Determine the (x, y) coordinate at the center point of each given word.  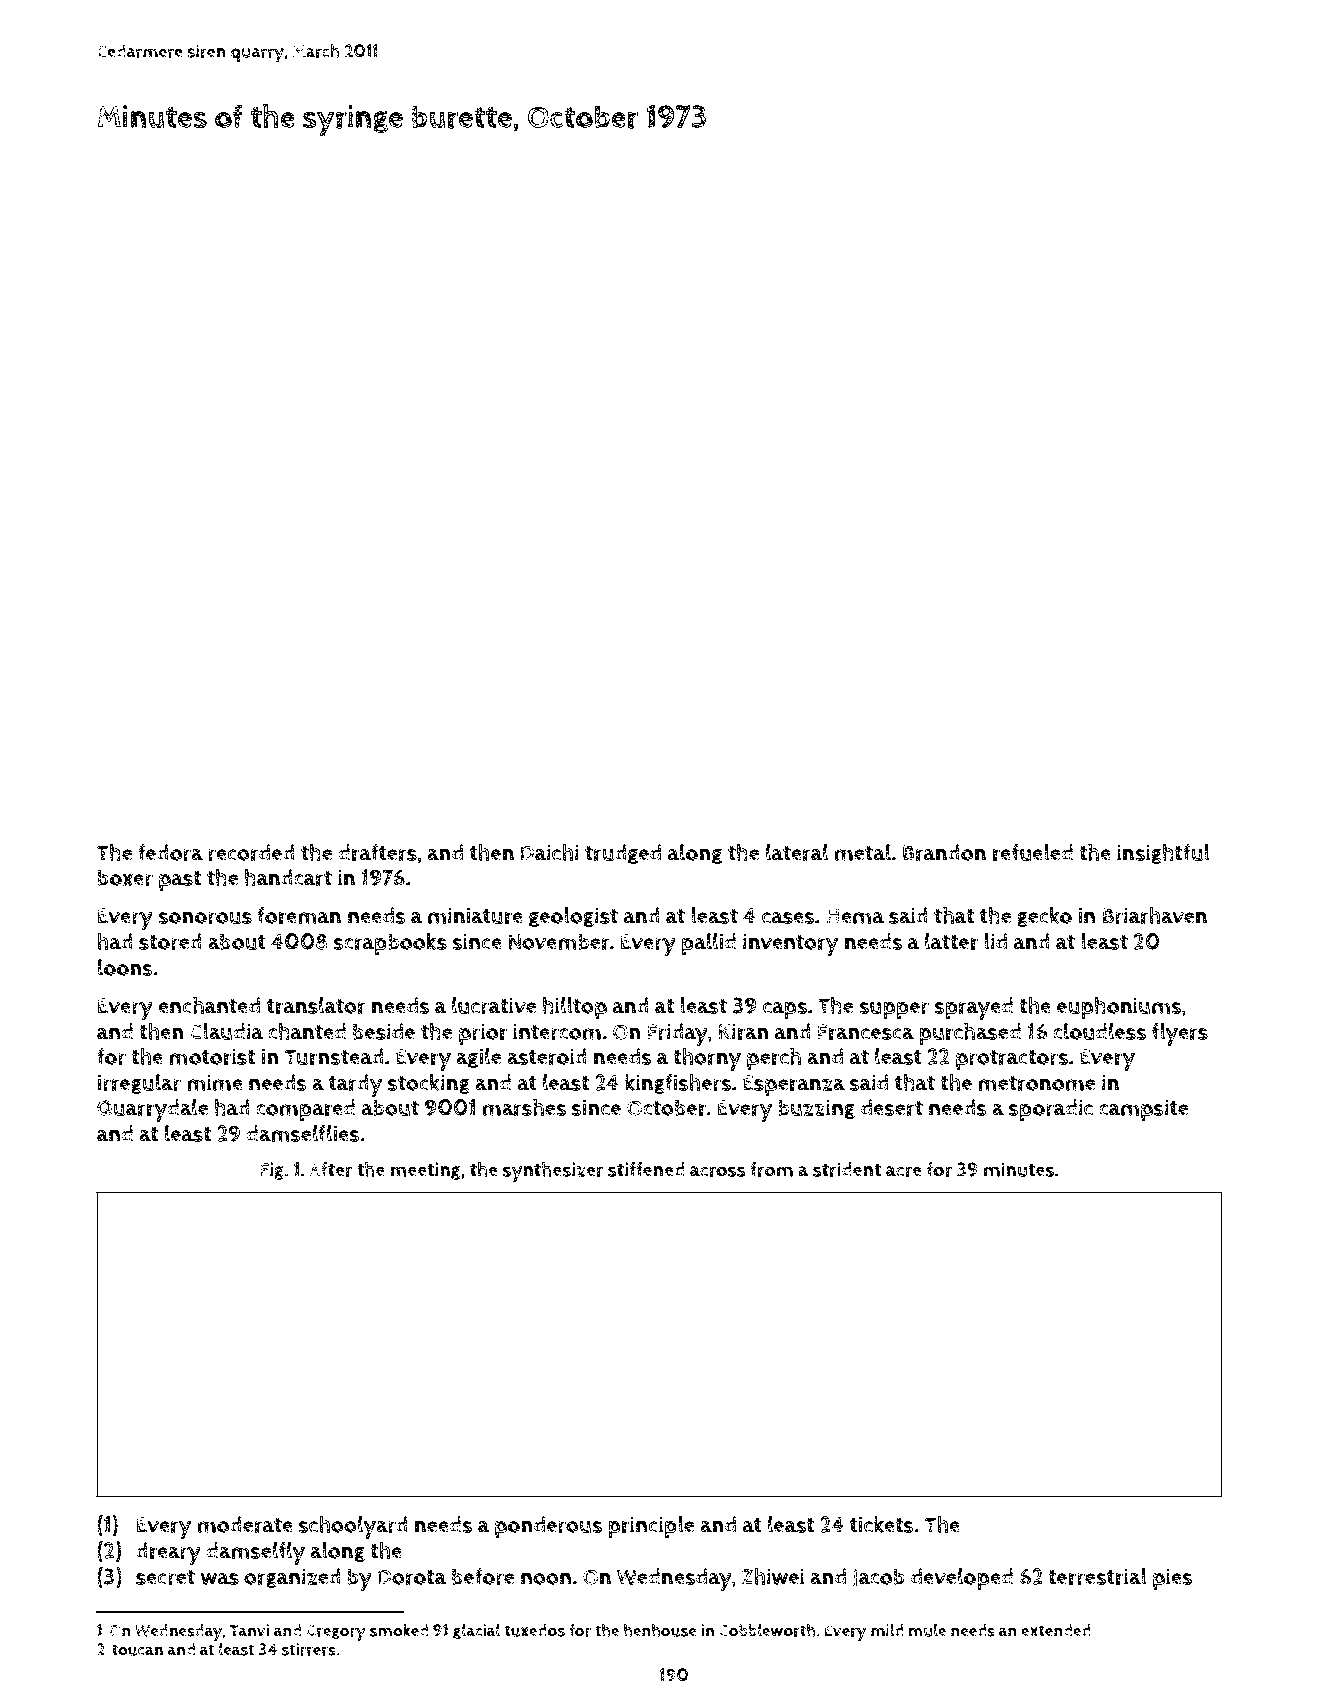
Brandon (944, 852)
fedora (170, 852)
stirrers (309, 1649)
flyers (1180, 1034)
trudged (623, 854)
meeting (425, 1171)
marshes (524, 1107)
